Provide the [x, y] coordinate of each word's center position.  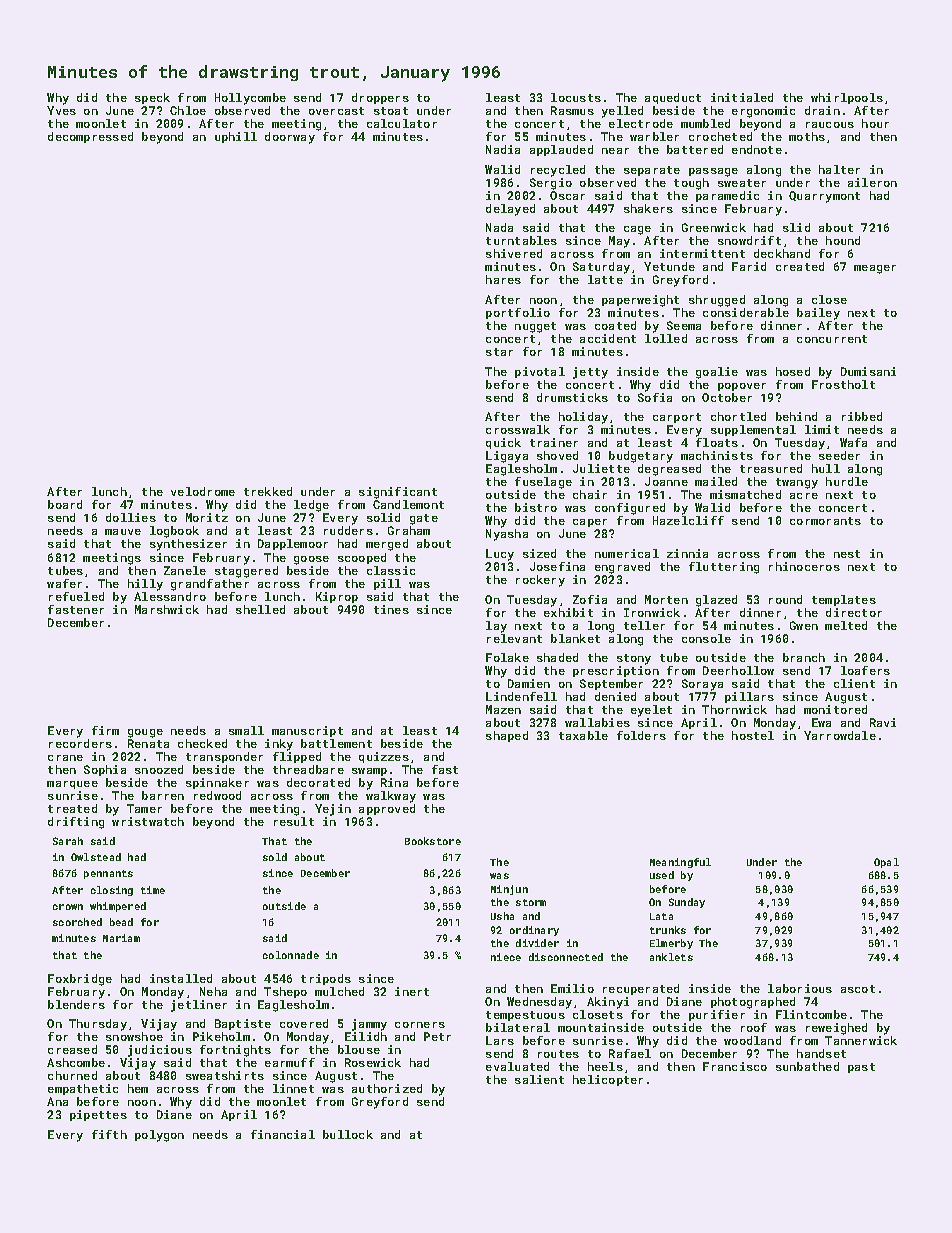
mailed [716, 481]
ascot [858, 989]
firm [105, 730]
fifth [109, 1134]
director [854, 612]
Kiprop [337, 597]
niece [506, 957]
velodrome [203, 491]
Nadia [503, 149]
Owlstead [96, 857]
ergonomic [763, 112]
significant [398, 493]
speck [152, 98]
